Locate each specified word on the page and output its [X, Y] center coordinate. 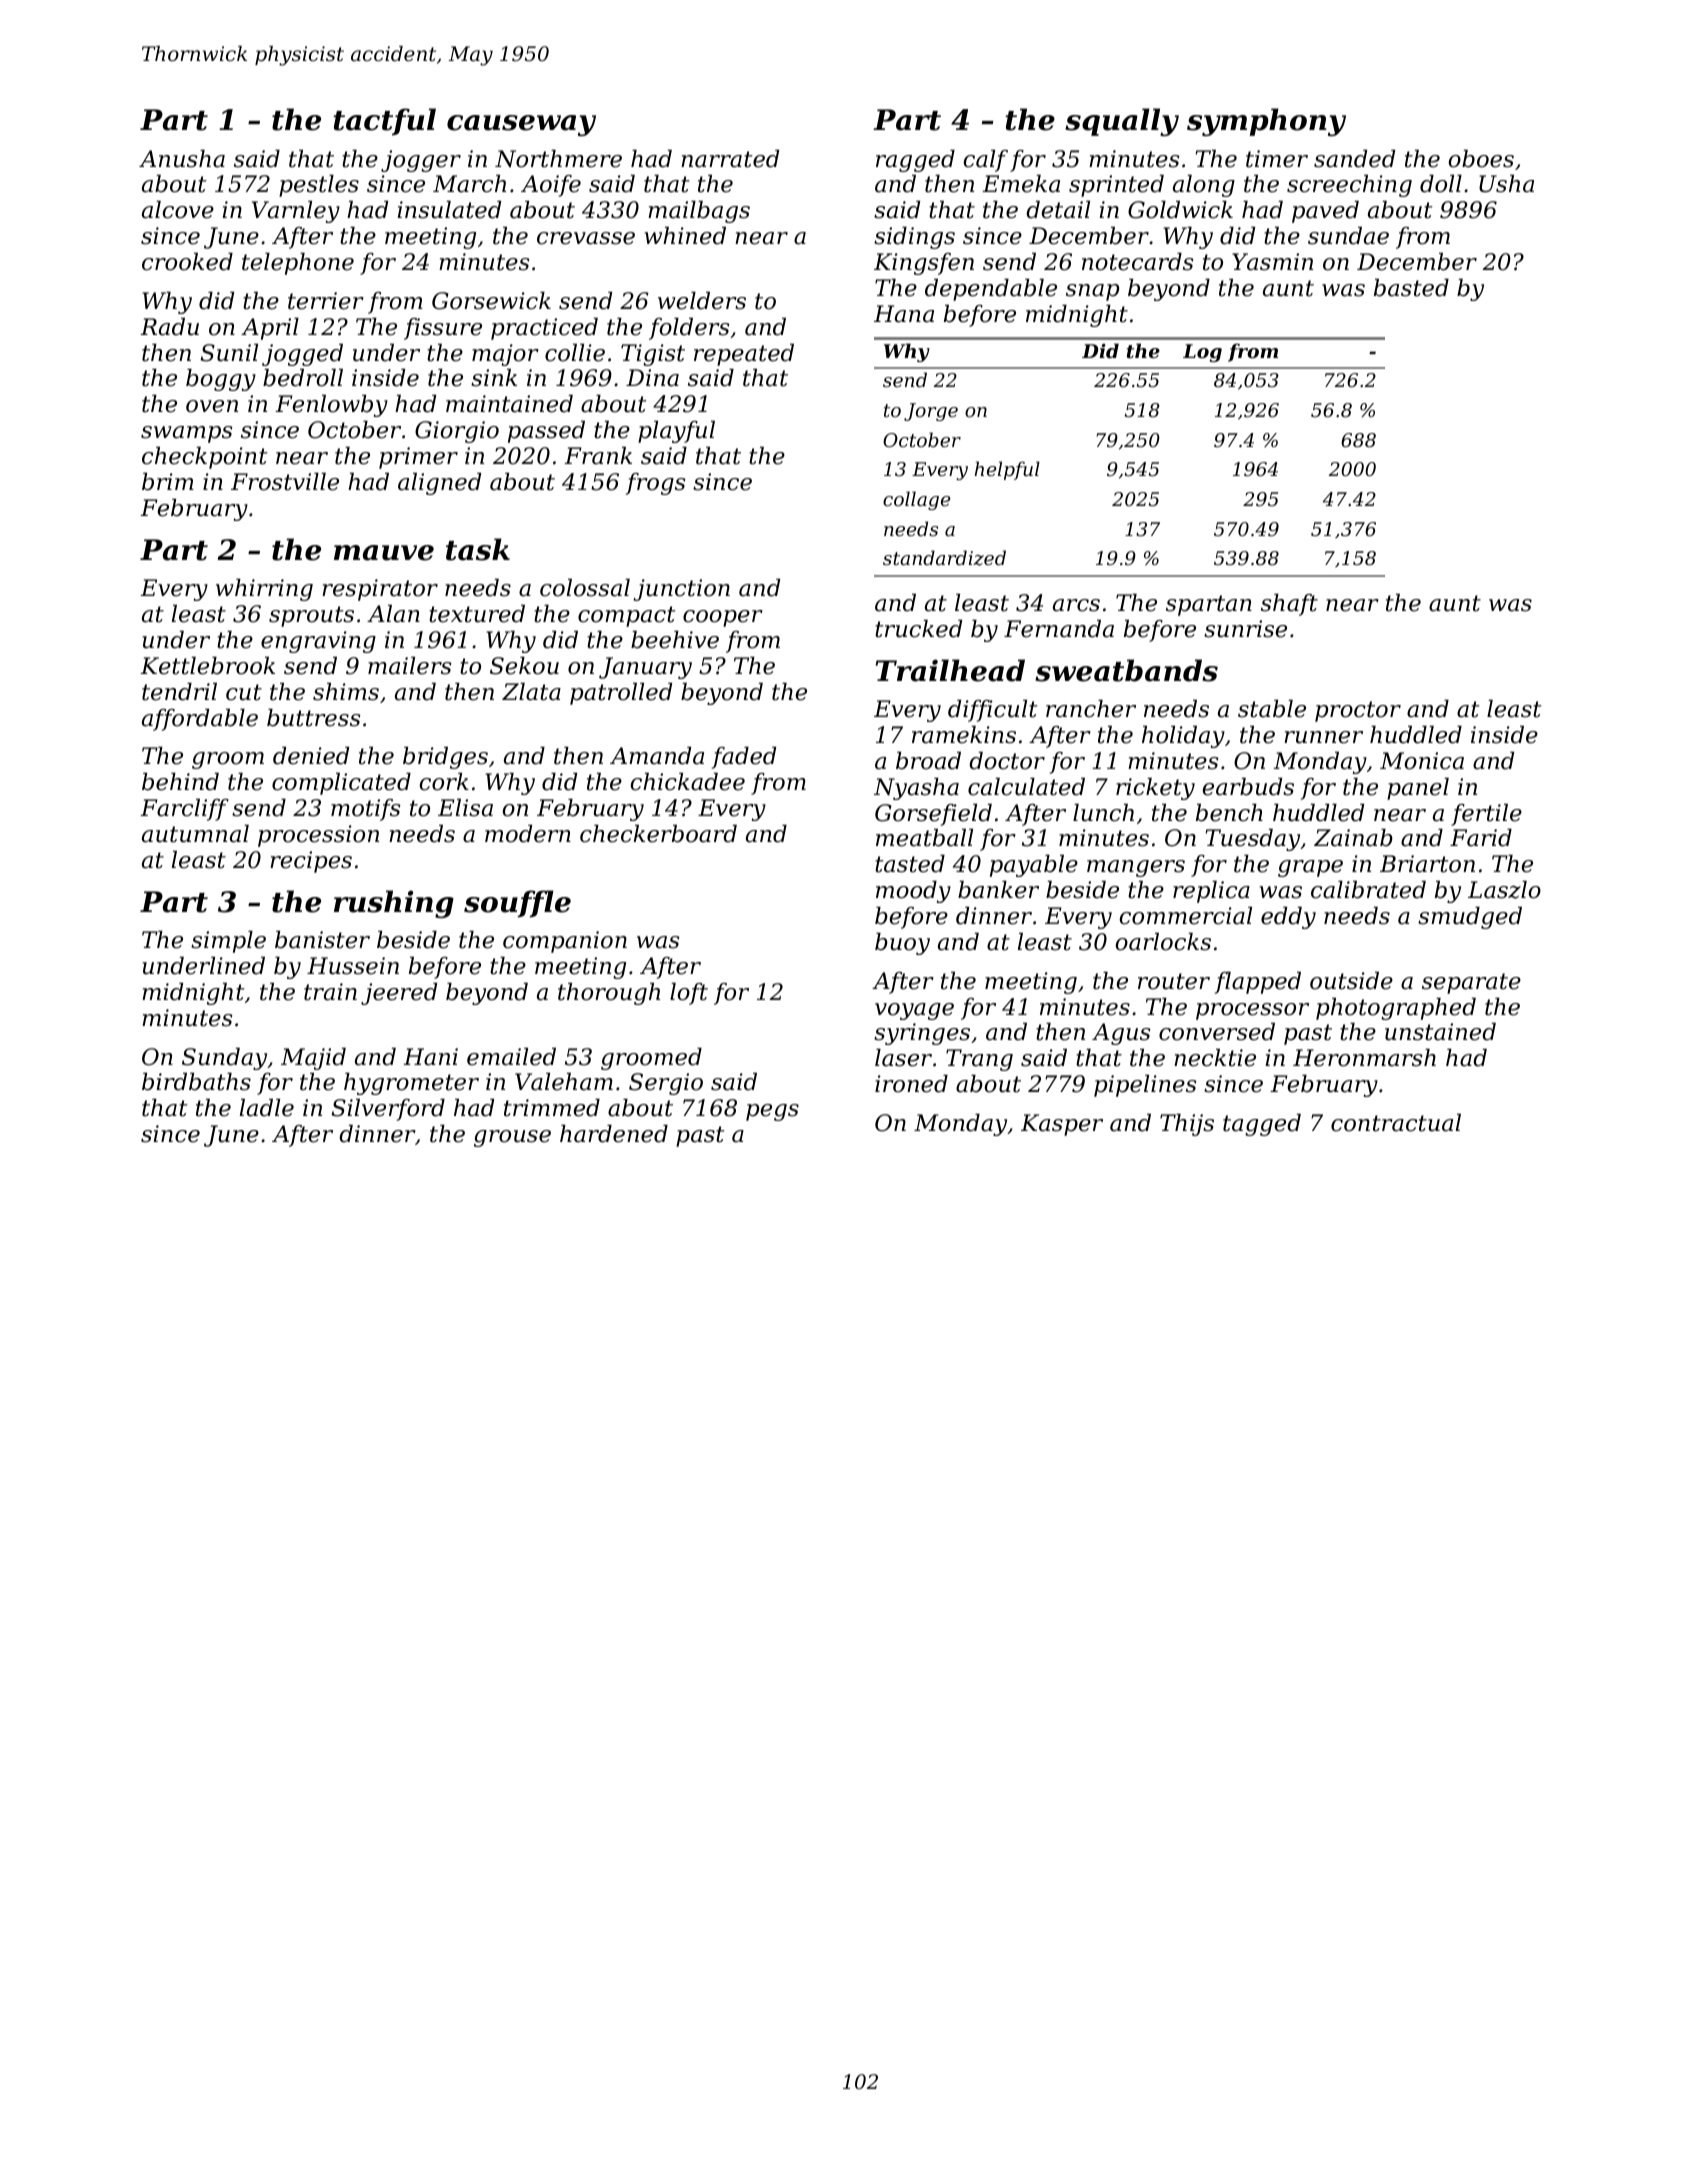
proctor [1358, 711]
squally [1122, 122]
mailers [409, 666]
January [645, 668]
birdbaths [196, 1082]
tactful [384, 122]
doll [1441, 184]
